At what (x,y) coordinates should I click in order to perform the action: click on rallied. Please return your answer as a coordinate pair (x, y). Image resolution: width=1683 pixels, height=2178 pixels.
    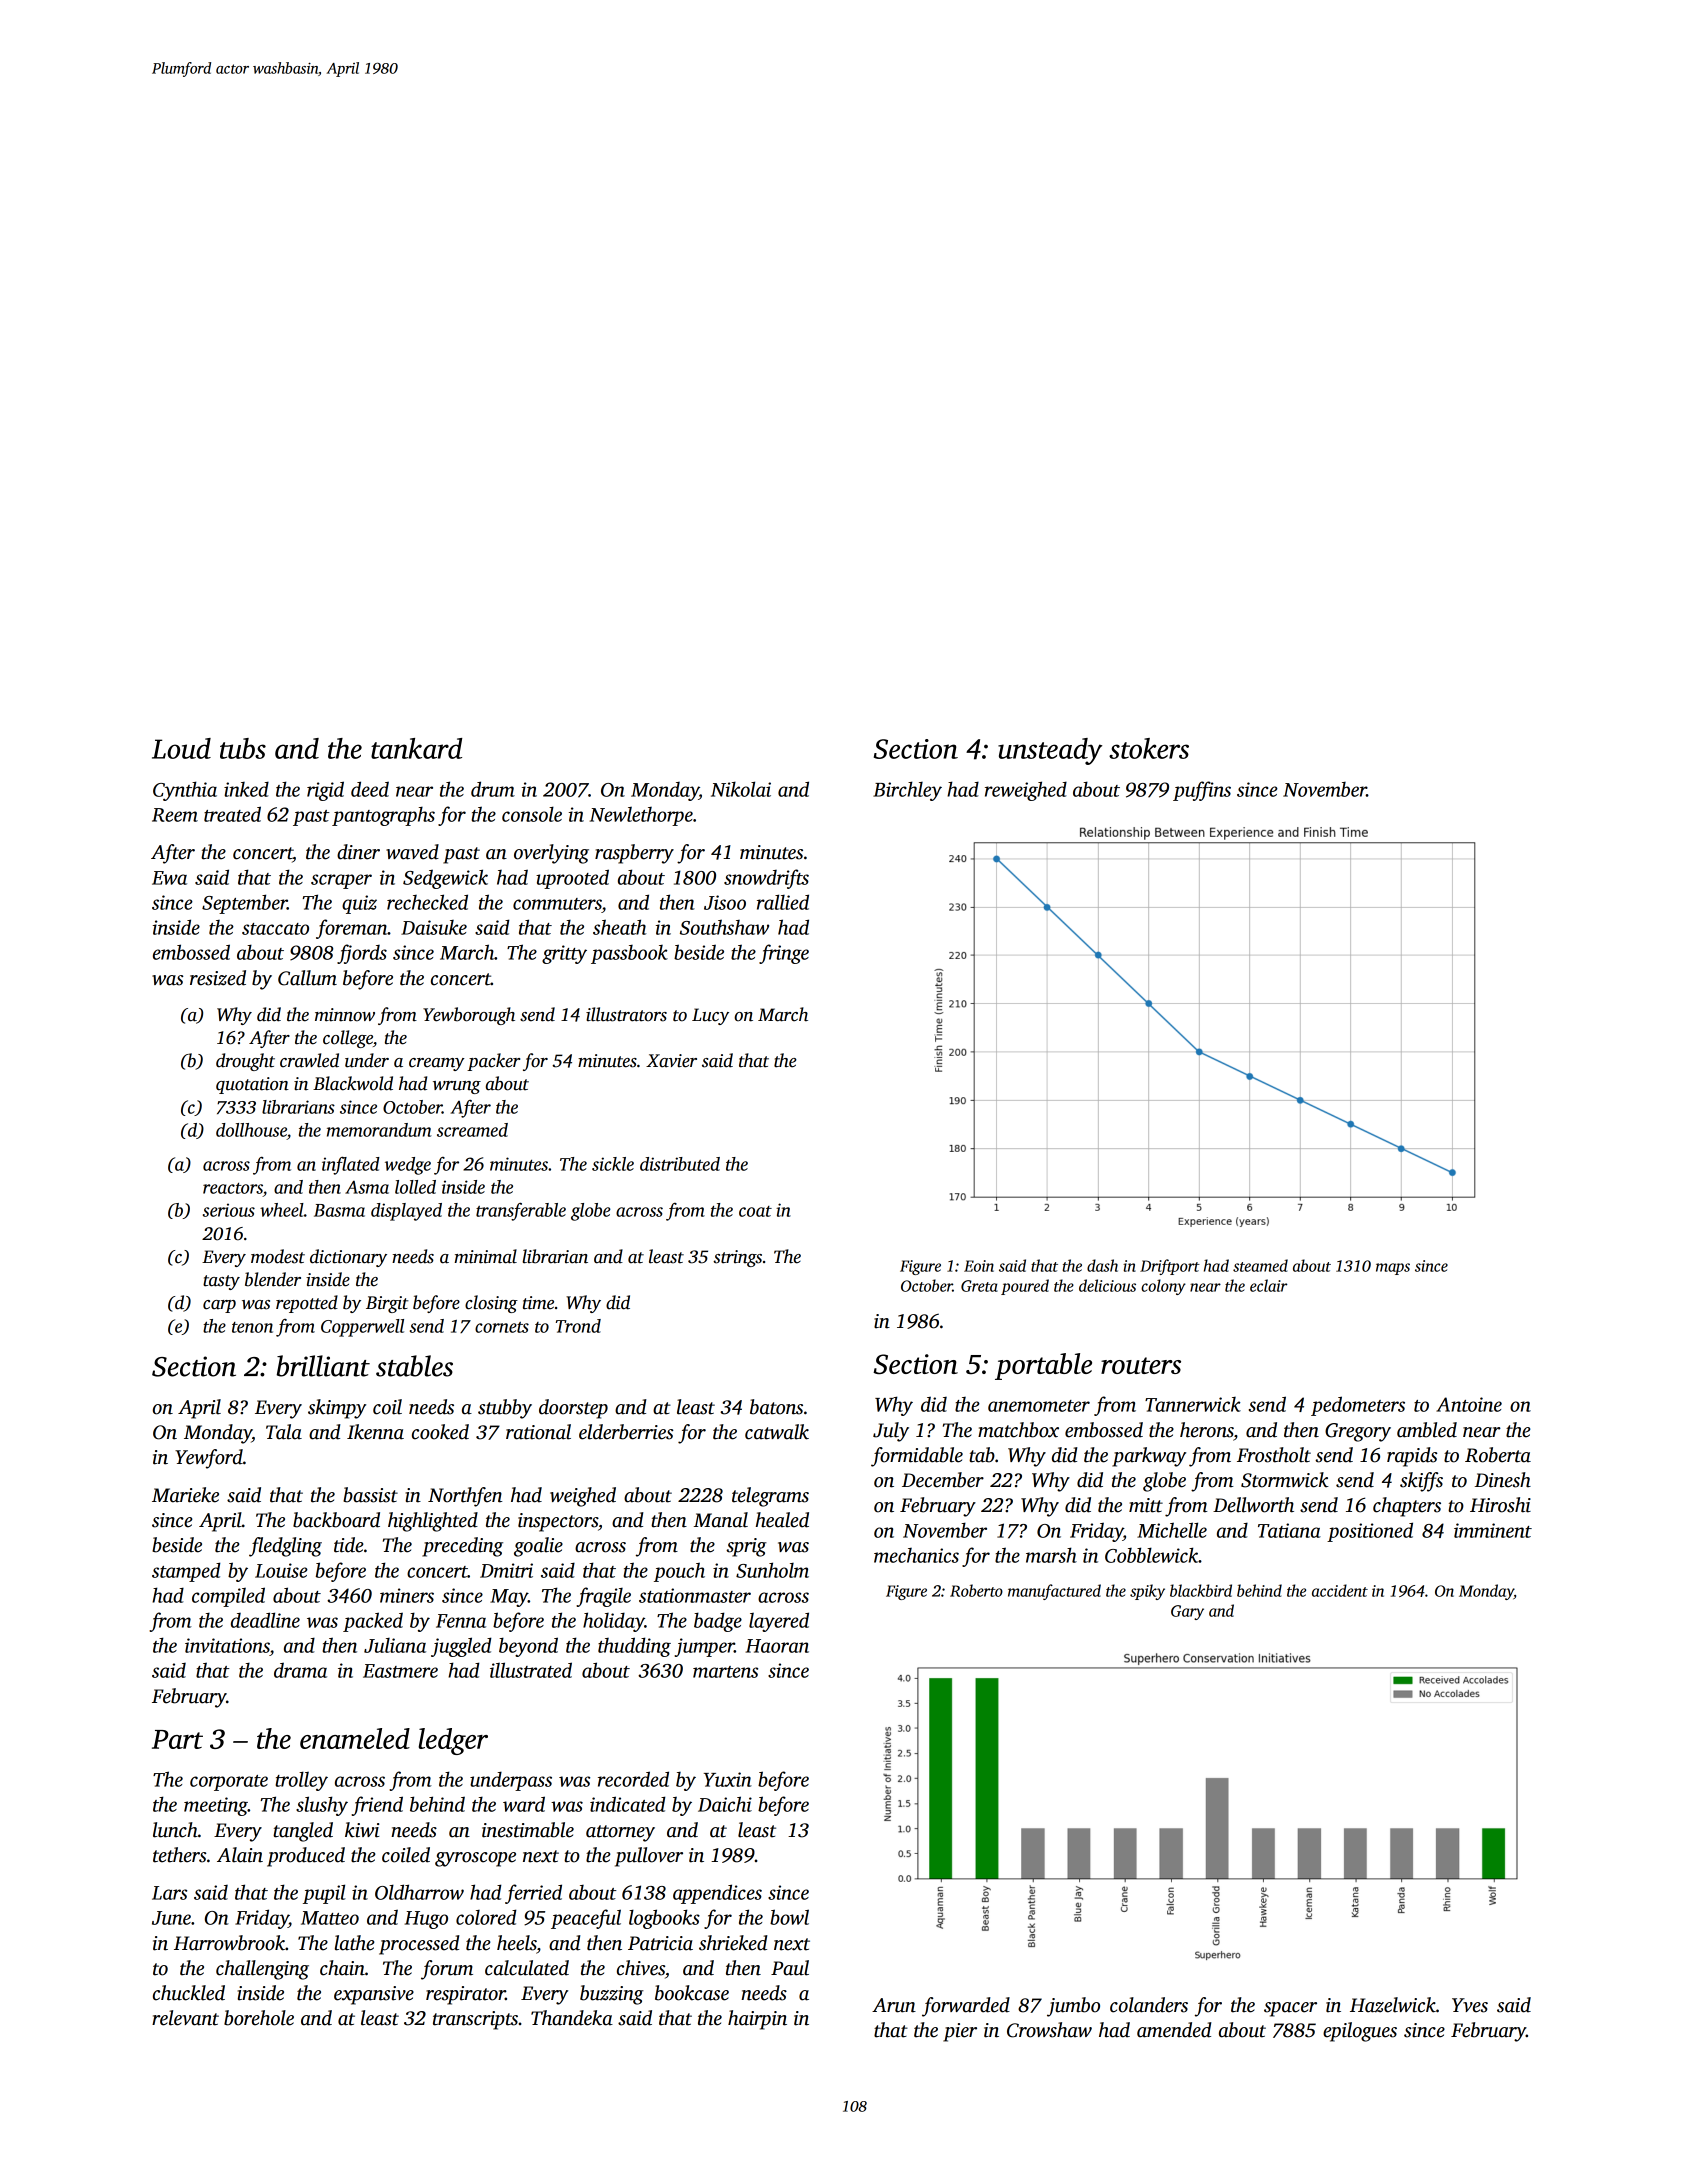
    Looking at the image, I should click on (783, 902).
